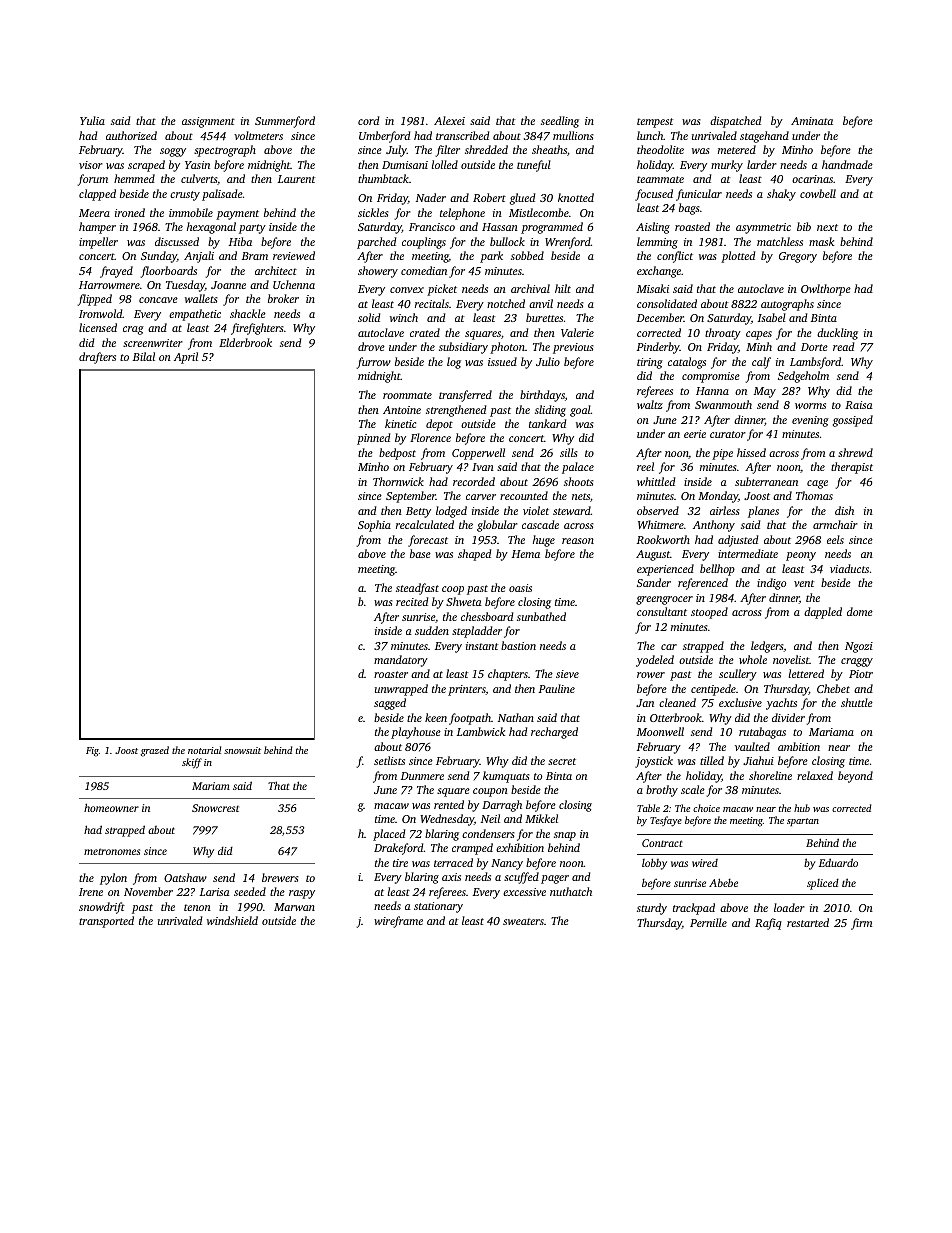 The height and width of the document is (1233, 952). What do you see at coordinates (222, 195) in the document?
I see `palisade` at bounding box center [222, 195].
